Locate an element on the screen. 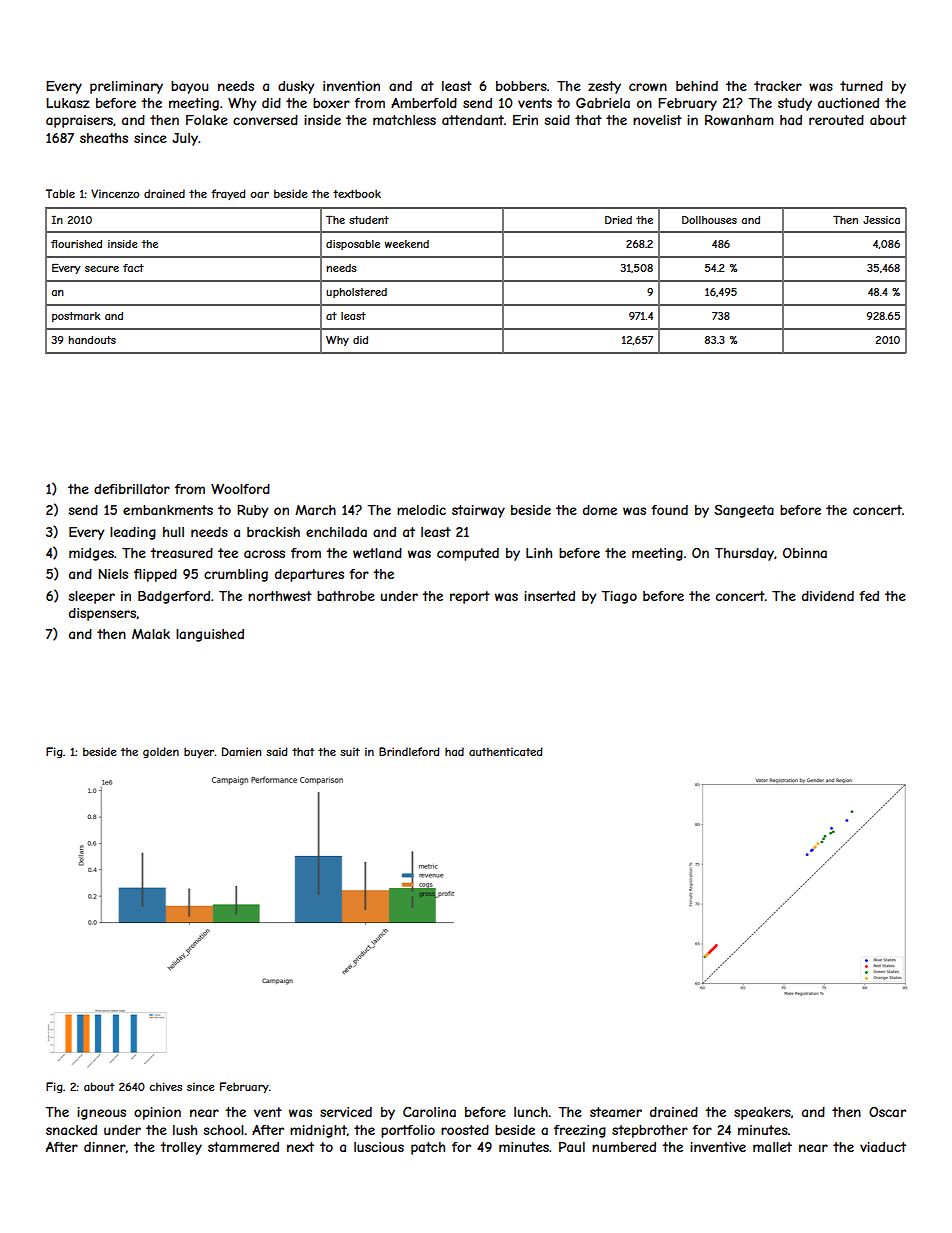  stairway is located at coordinates (478, 511).
